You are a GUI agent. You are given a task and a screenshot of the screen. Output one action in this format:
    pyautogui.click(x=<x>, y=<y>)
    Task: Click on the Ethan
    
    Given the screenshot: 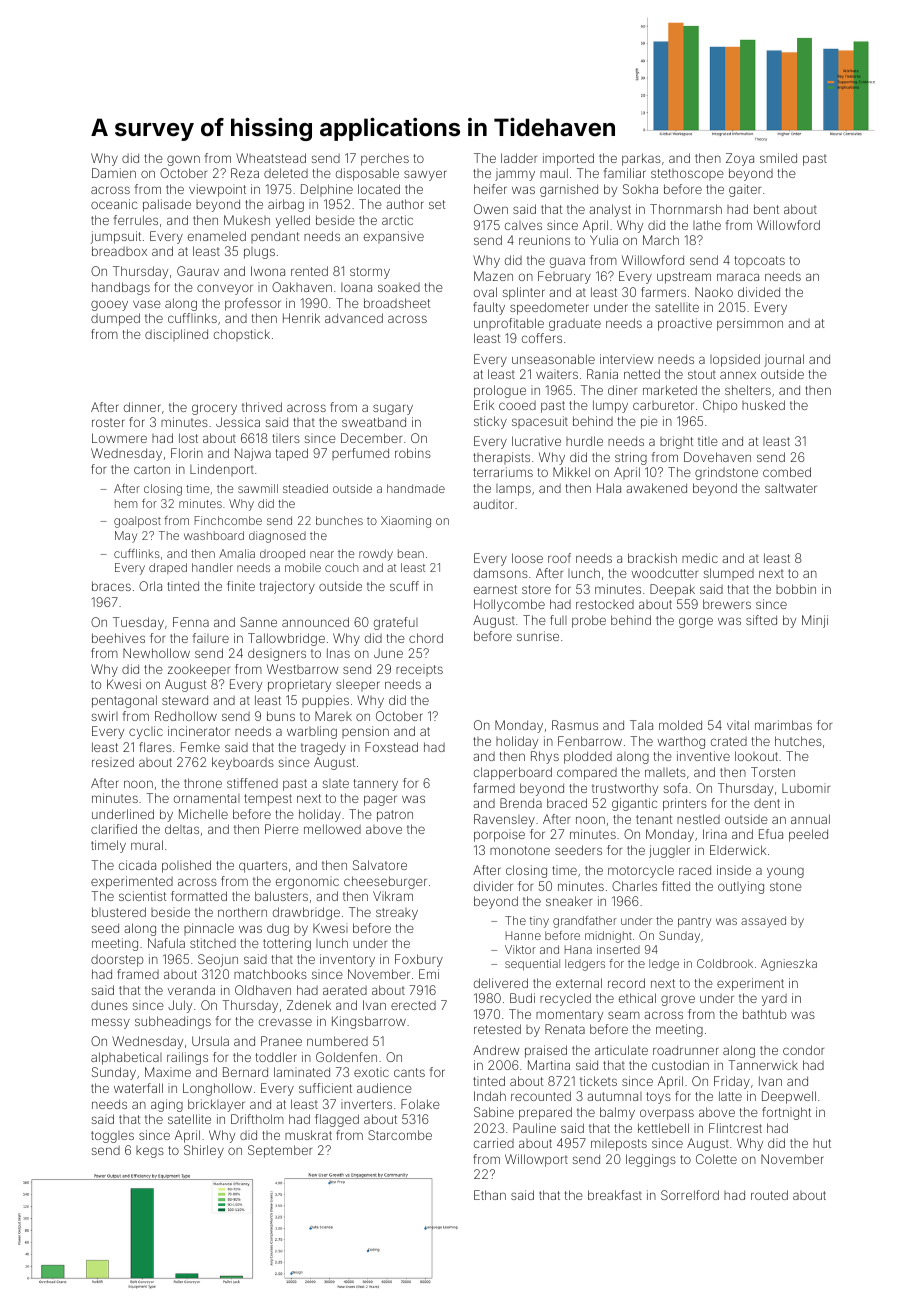 What is the action you would take?
    pyautogui.click(x=490, y=1195)
